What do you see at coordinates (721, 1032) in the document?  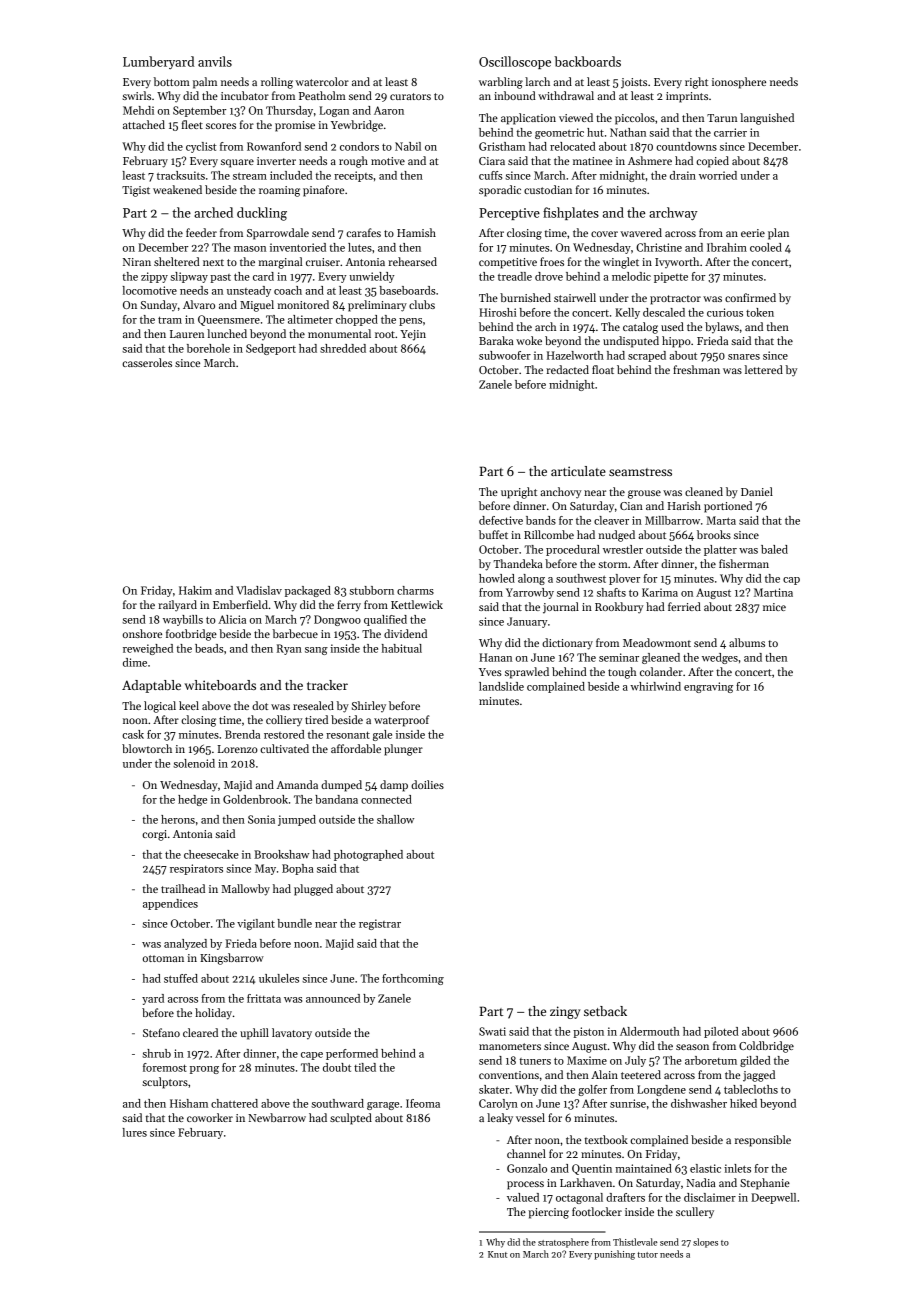 I see `piloted` at bounding box center [721, 1032].
